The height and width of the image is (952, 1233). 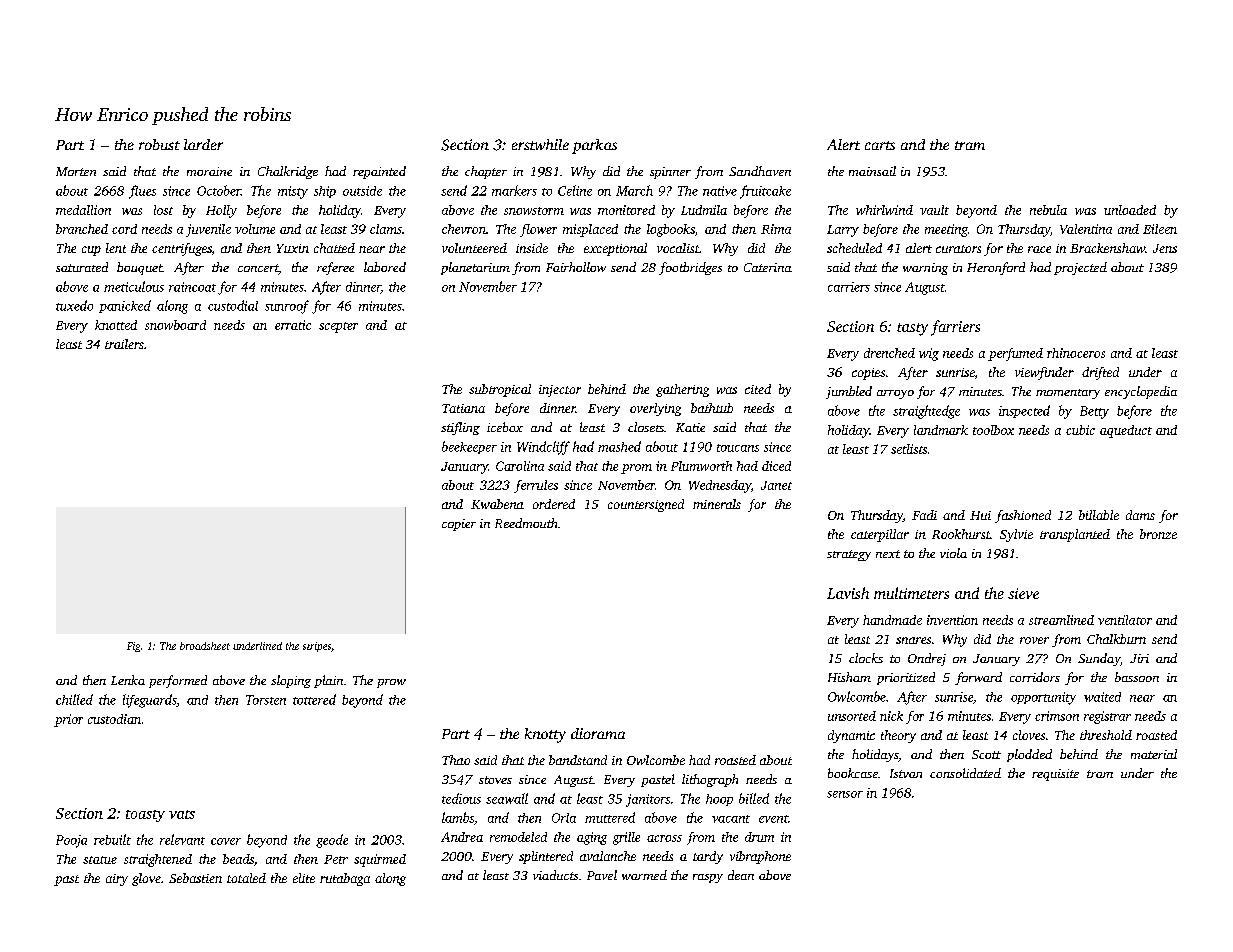 What do you see at coordinates (124, 344) in the image?
I see `trailers` at bounding box center [124, 344].
